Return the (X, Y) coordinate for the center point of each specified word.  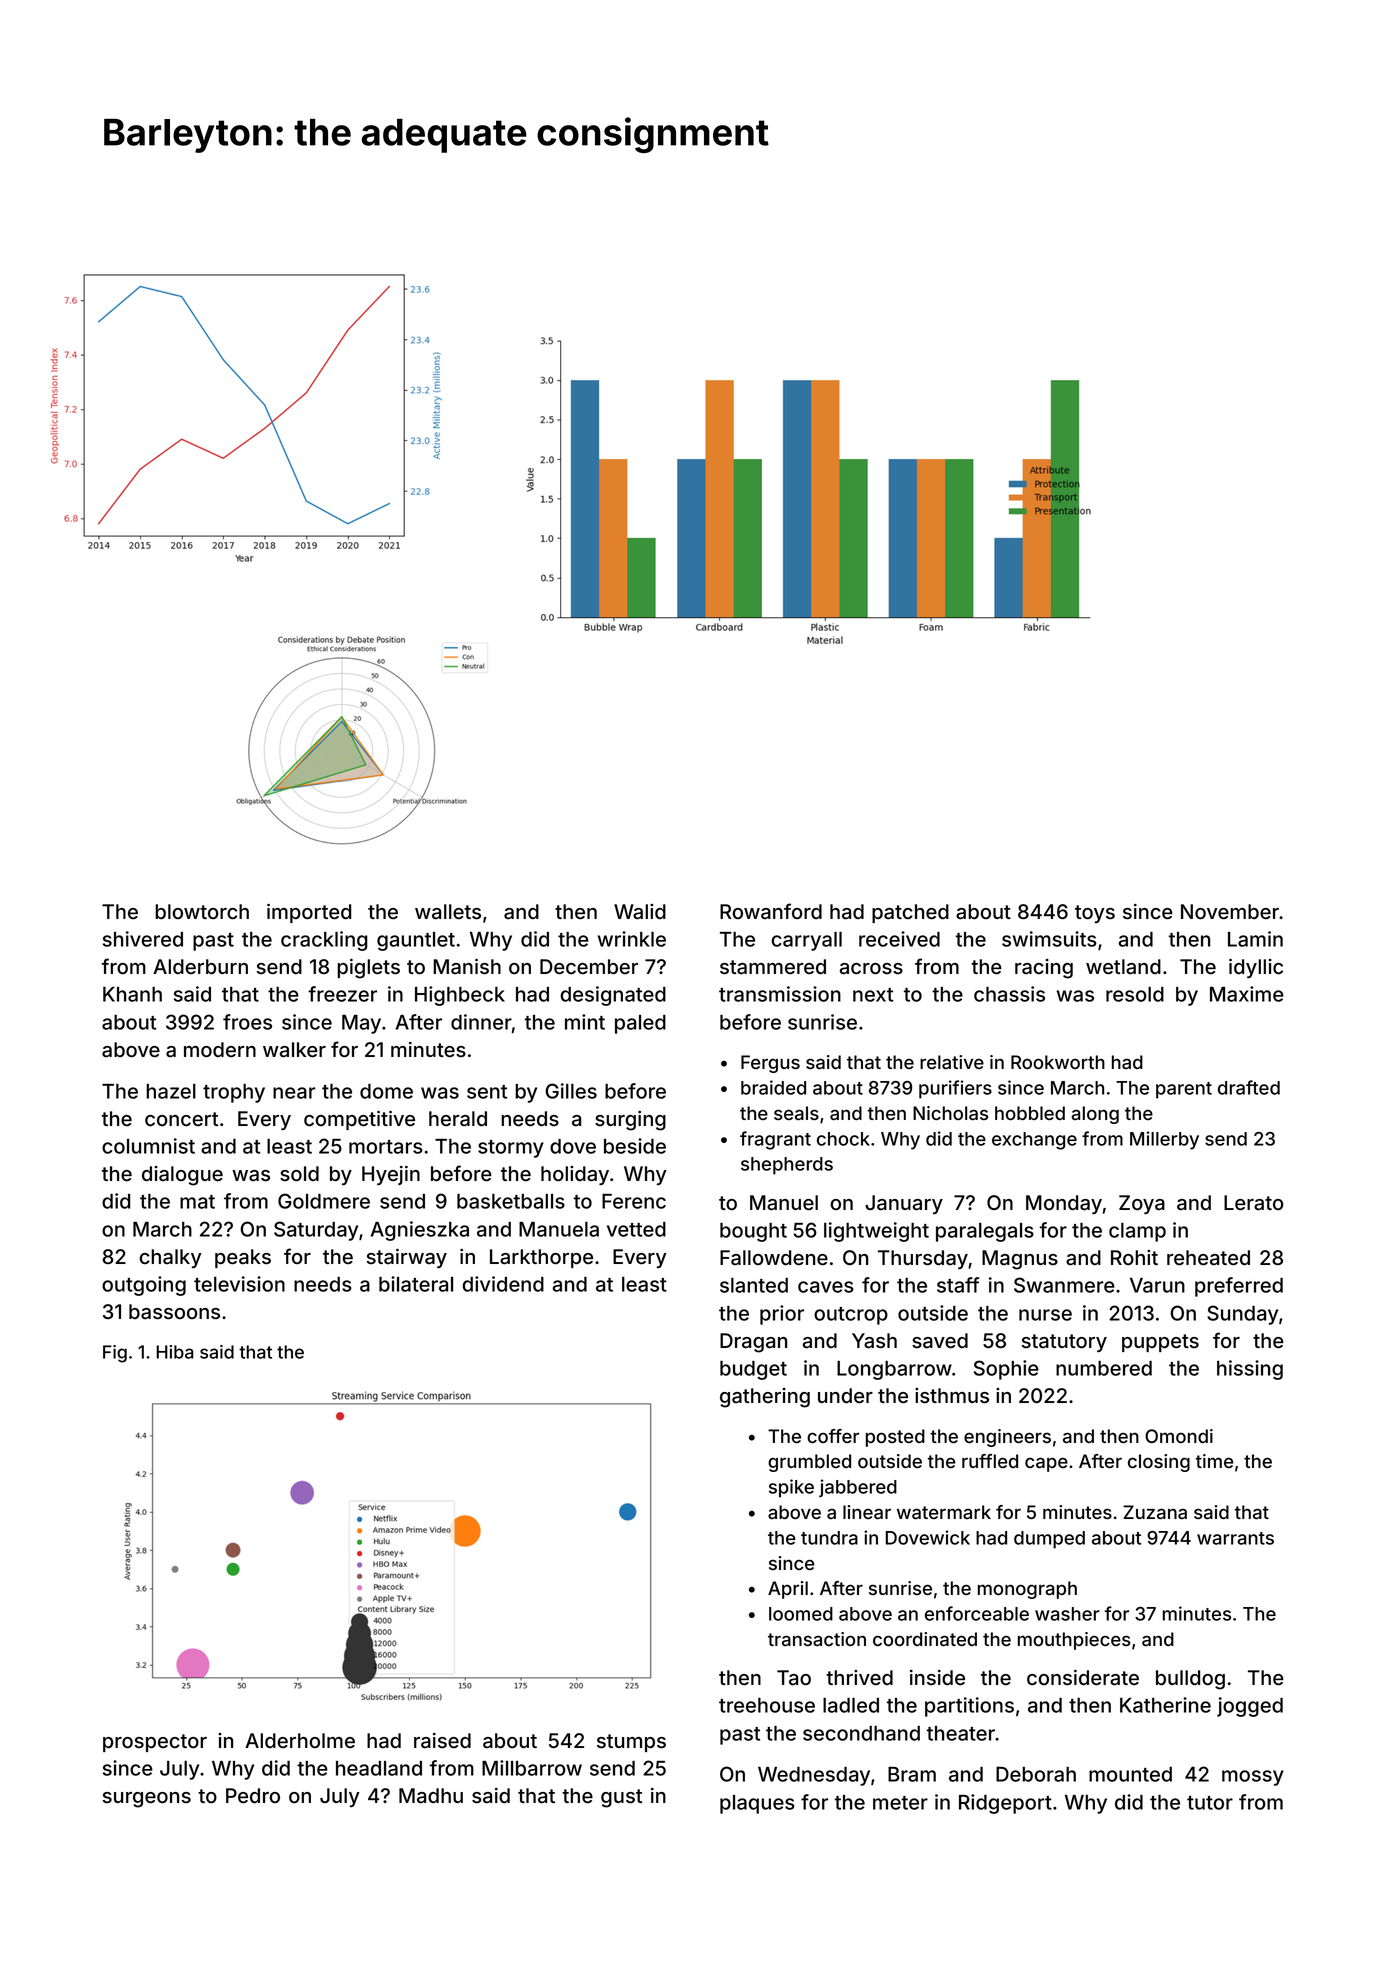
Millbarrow (532, 1768)
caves (826, 1287)
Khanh (132, 994)
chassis (1009, 994)
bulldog (1190, 1680)
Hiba (175, 1352)
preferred (1239, 1287)
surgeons (147, 1800)
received (899, 939)
